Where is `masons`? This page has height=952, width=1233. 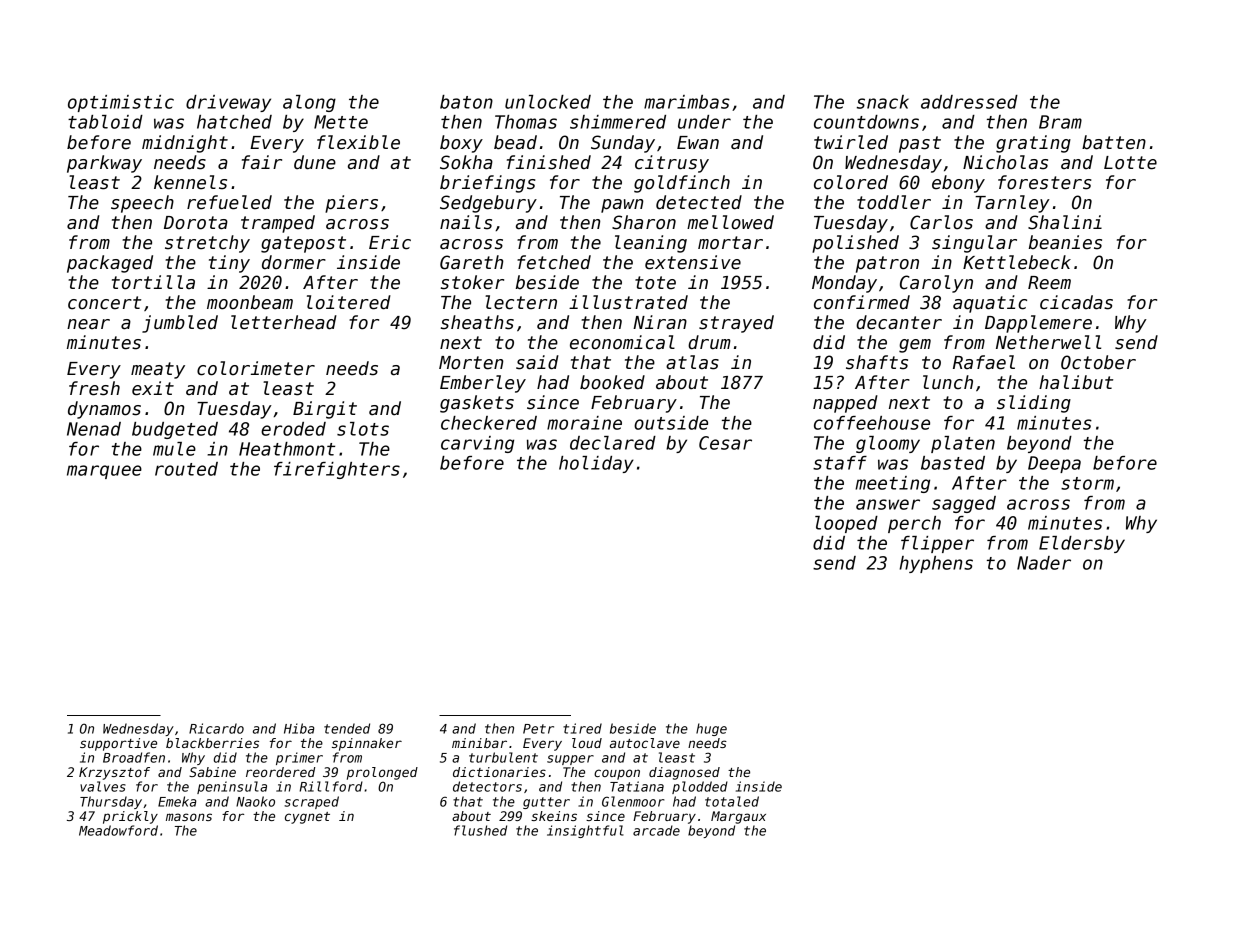
masons is located at coordinates (189, 817).
